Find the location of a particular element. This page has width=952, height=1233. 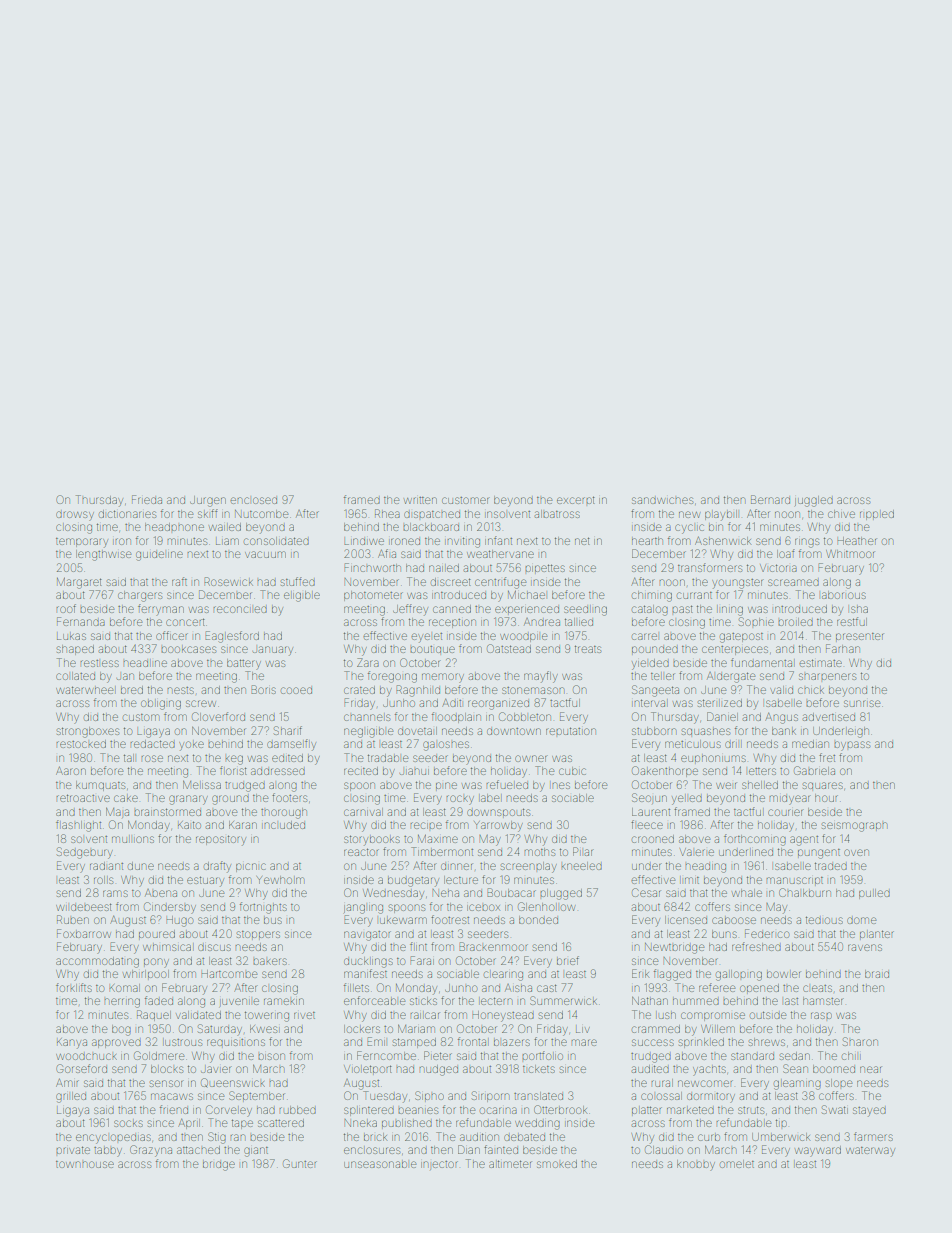

estimate is located at coordinates (820, 663).
